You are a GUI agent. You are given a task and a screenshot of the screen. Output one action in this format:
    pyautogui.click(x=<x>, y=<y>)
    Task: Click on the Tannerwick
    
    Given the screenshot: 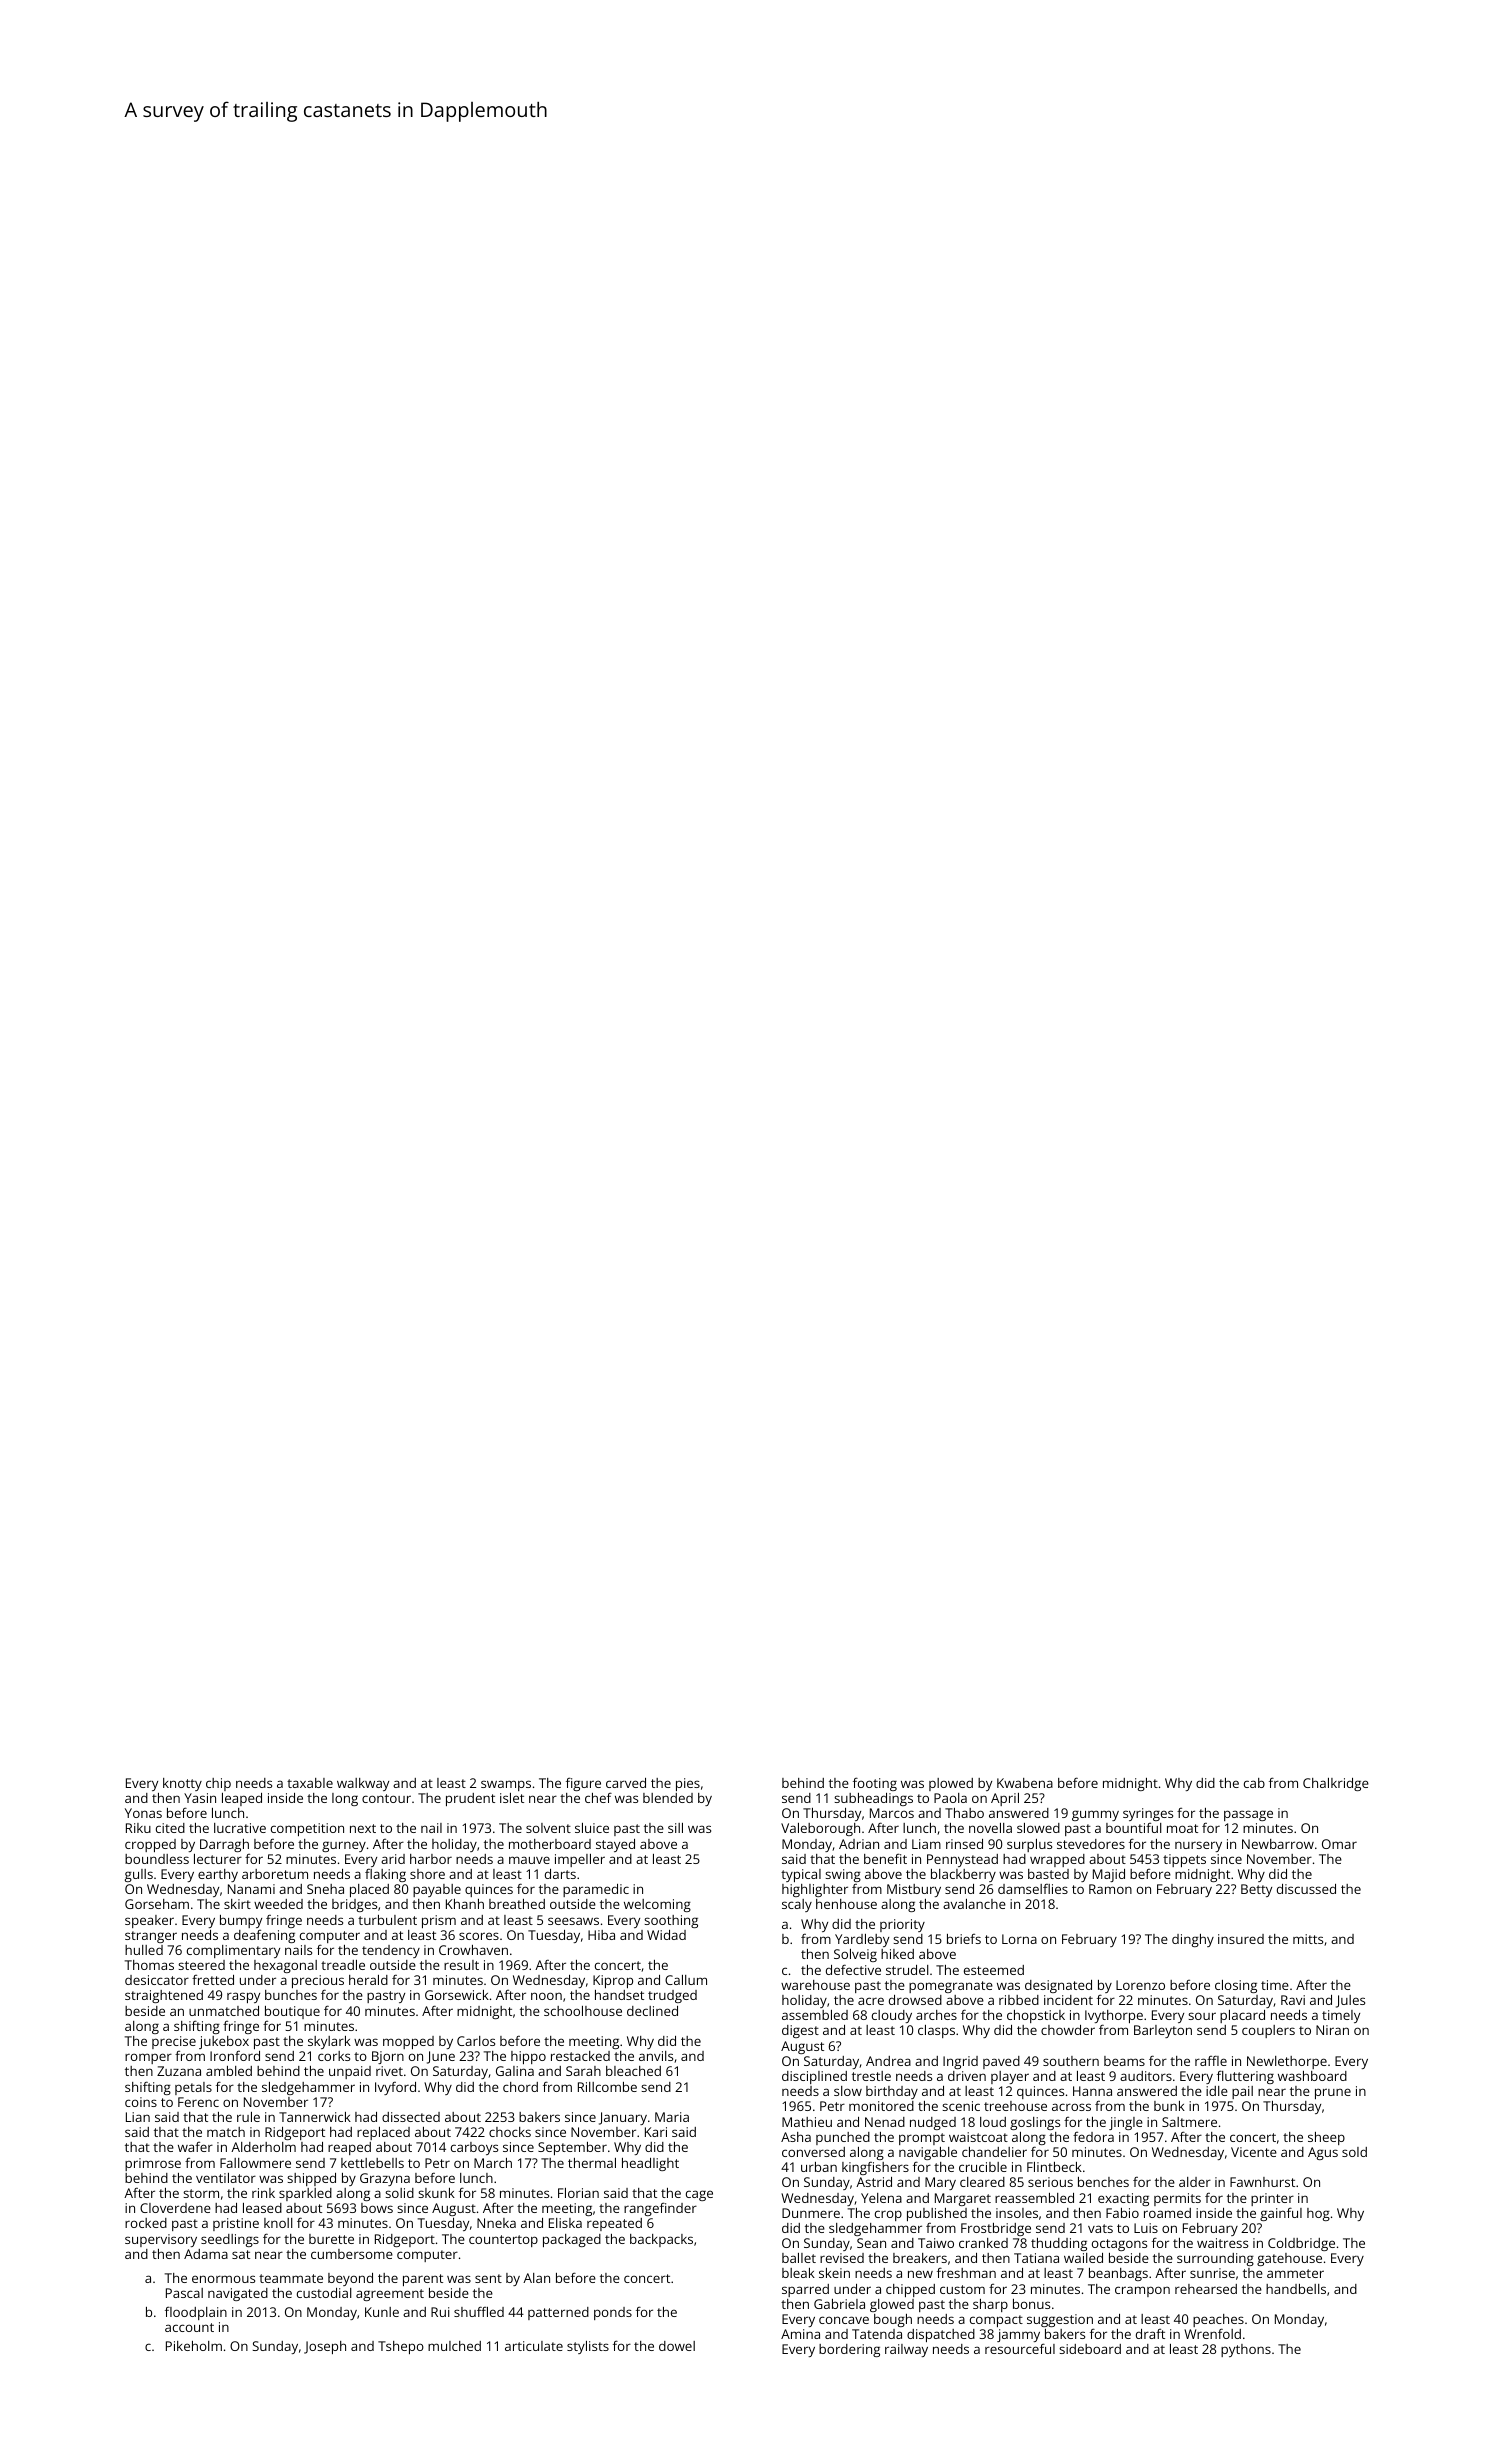 What is the action you would take?
    pyautogui.click(x=315, y=2117)
